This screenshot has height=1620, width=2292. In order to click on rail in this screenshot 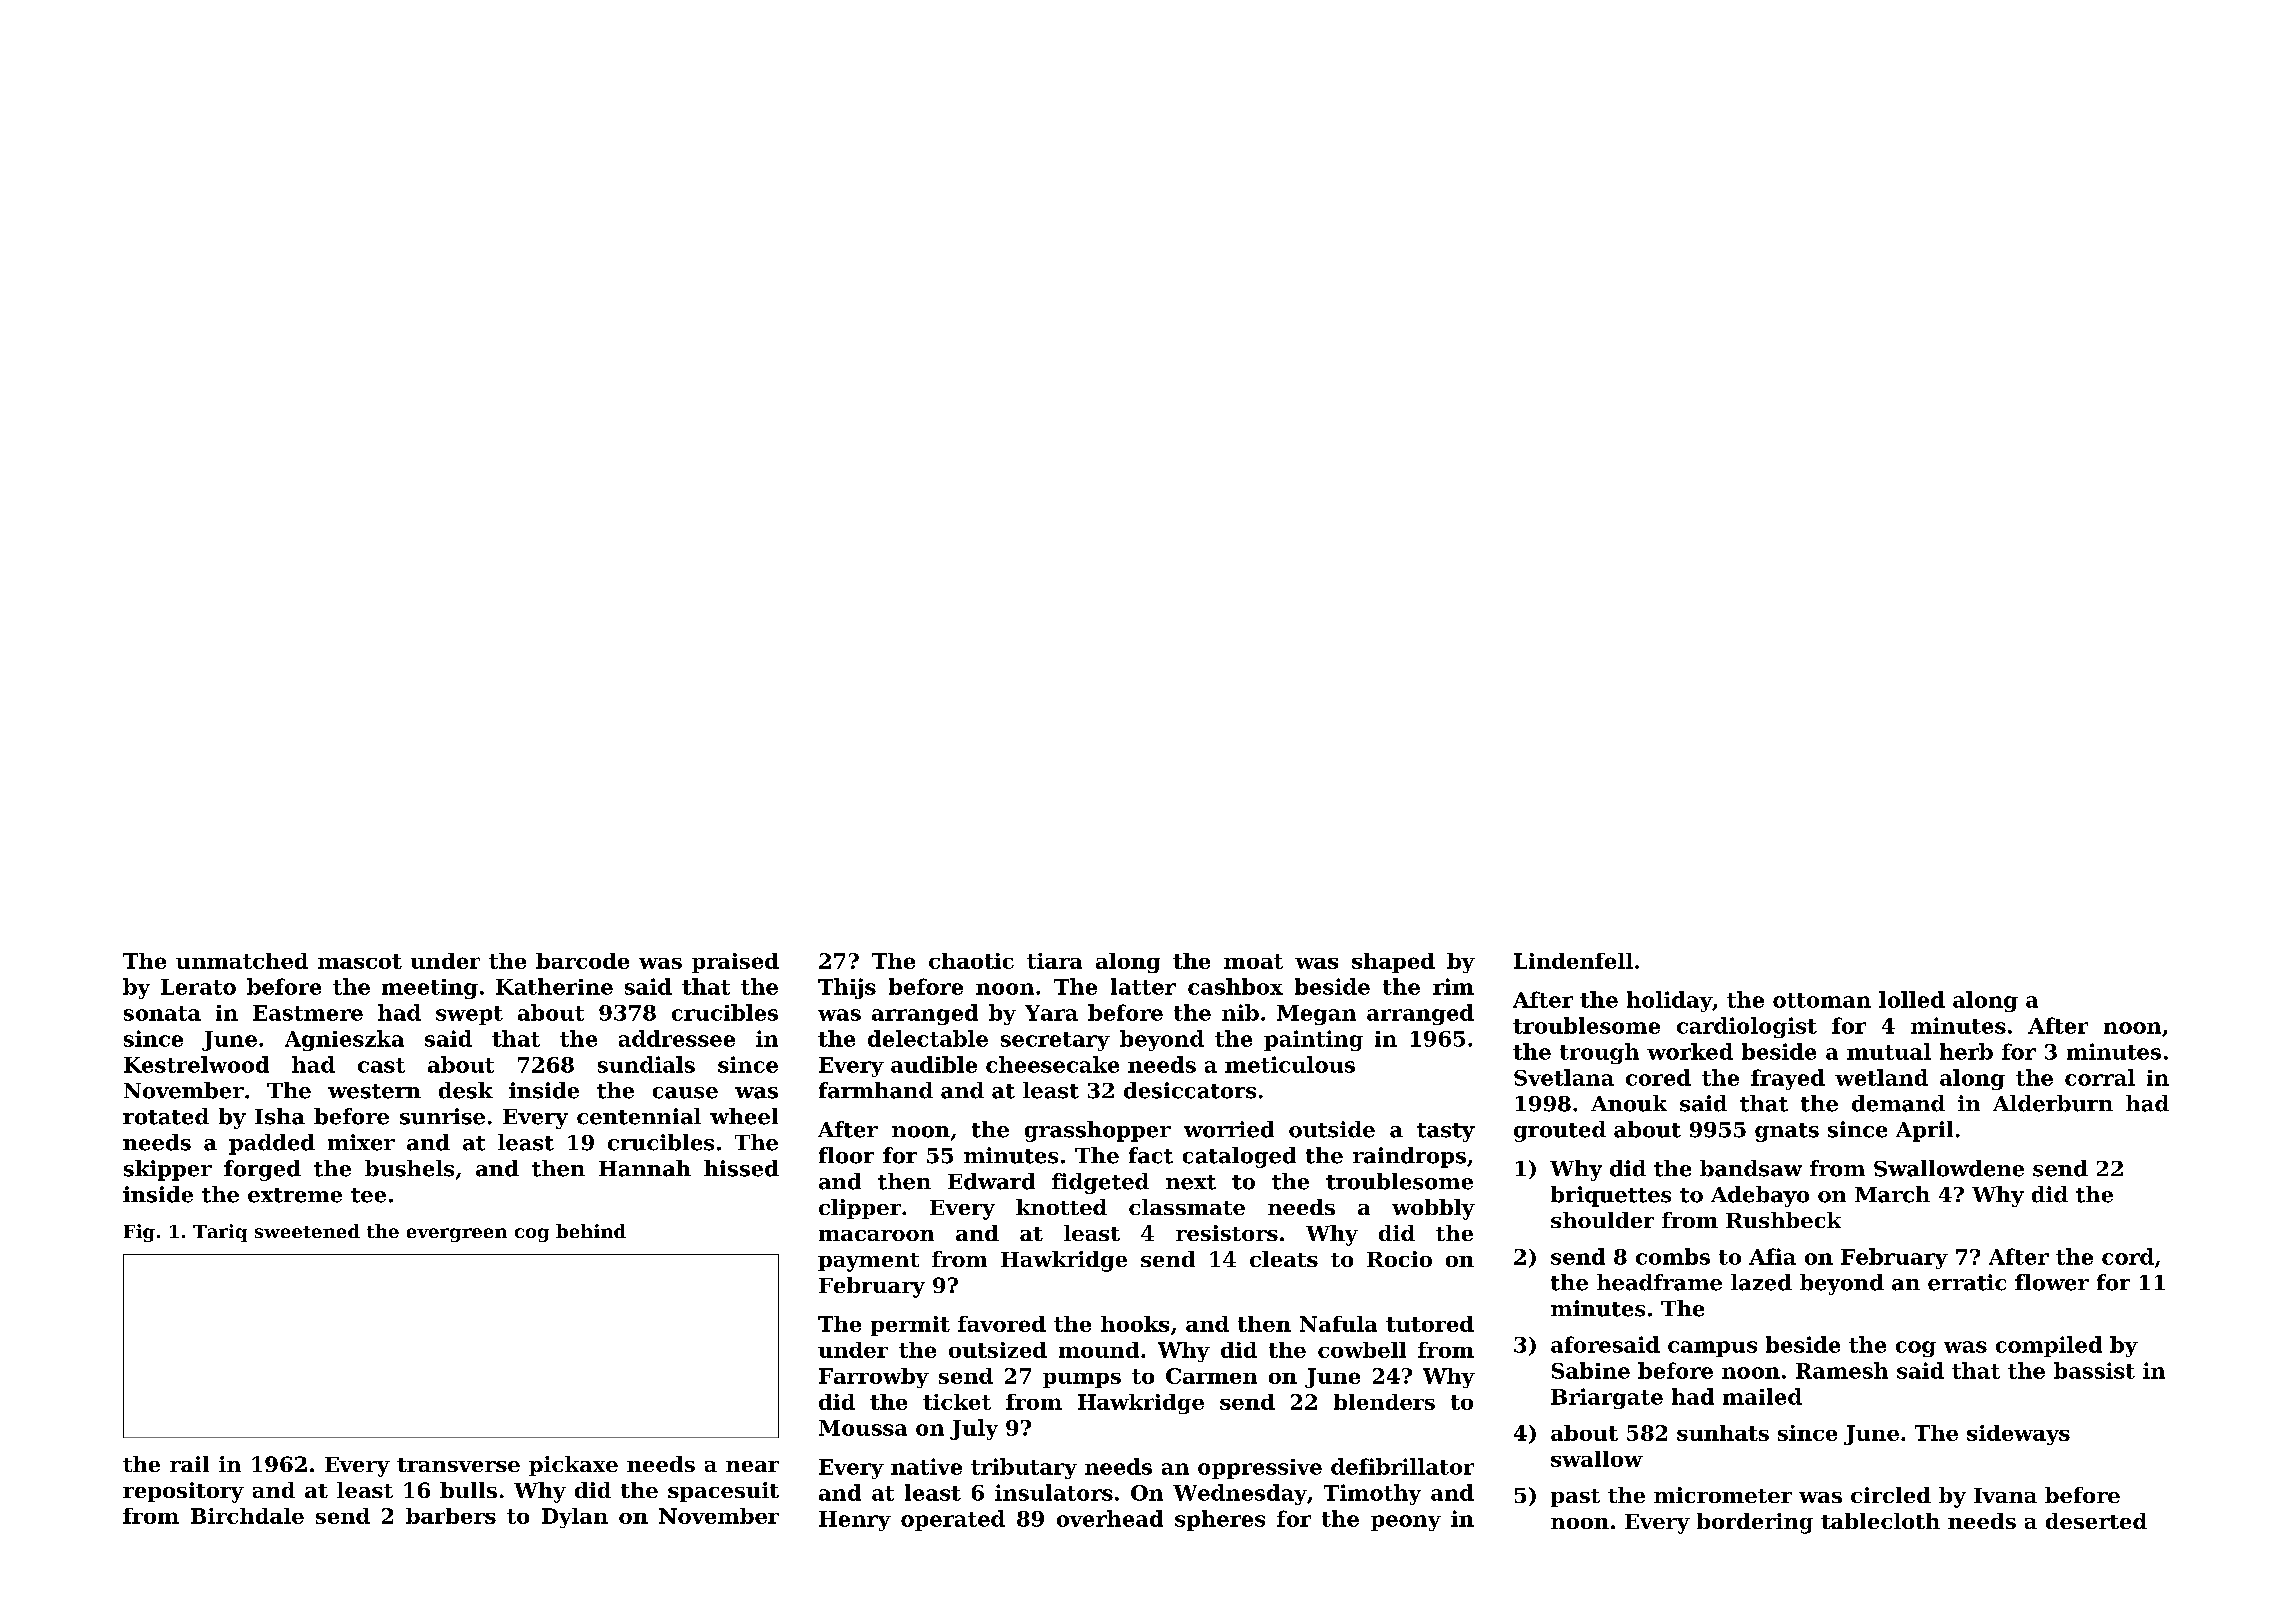, I will do `click(189, 1464)`.
